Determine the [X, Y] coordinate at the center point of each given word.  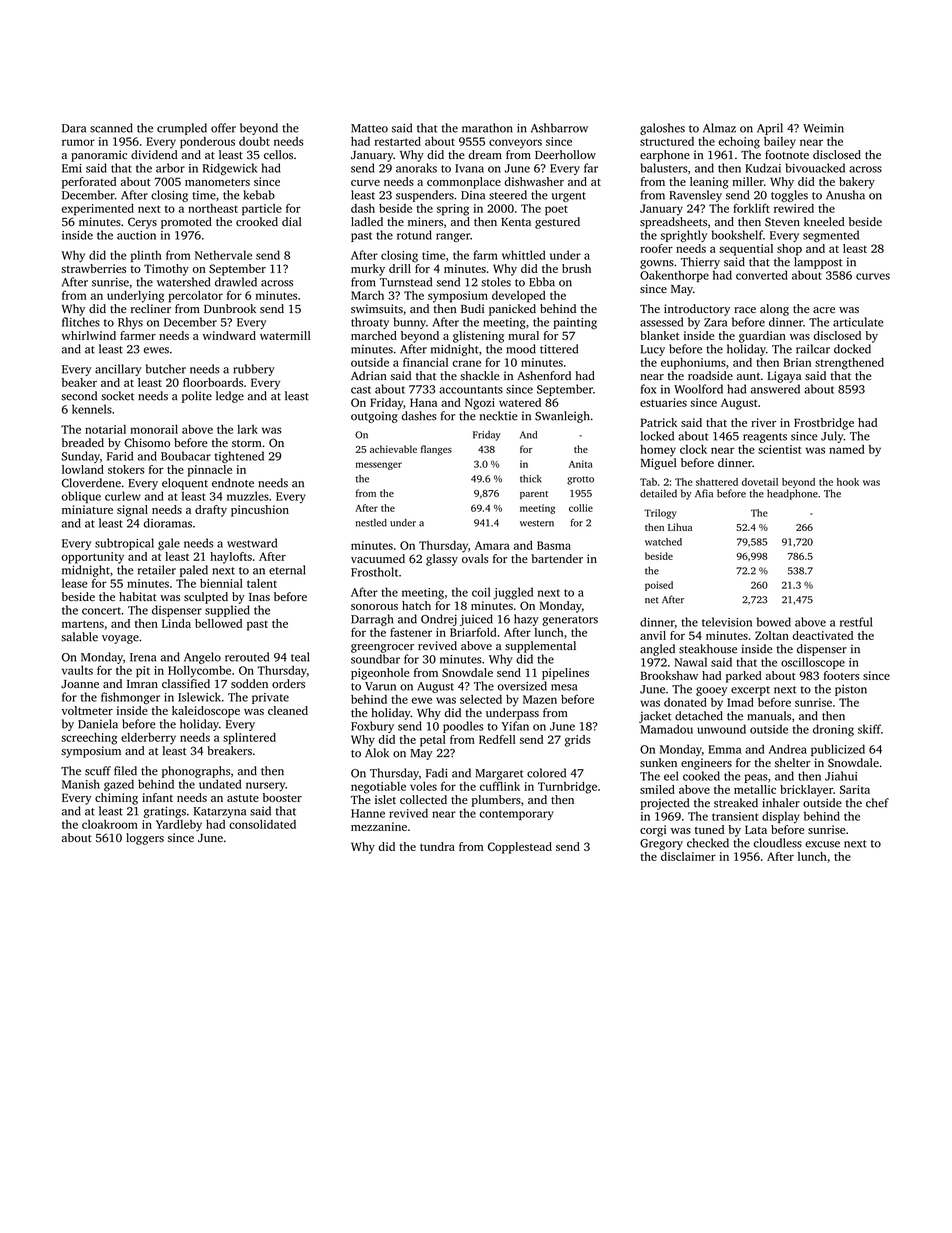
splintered [249, 739]
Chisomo [147, 443]
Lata [756, 829]
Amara [492, 545]
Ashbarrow [559, 128]
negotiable [378, 788]
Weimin [823, 128]
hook [848, 482]
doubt [254, 141]
